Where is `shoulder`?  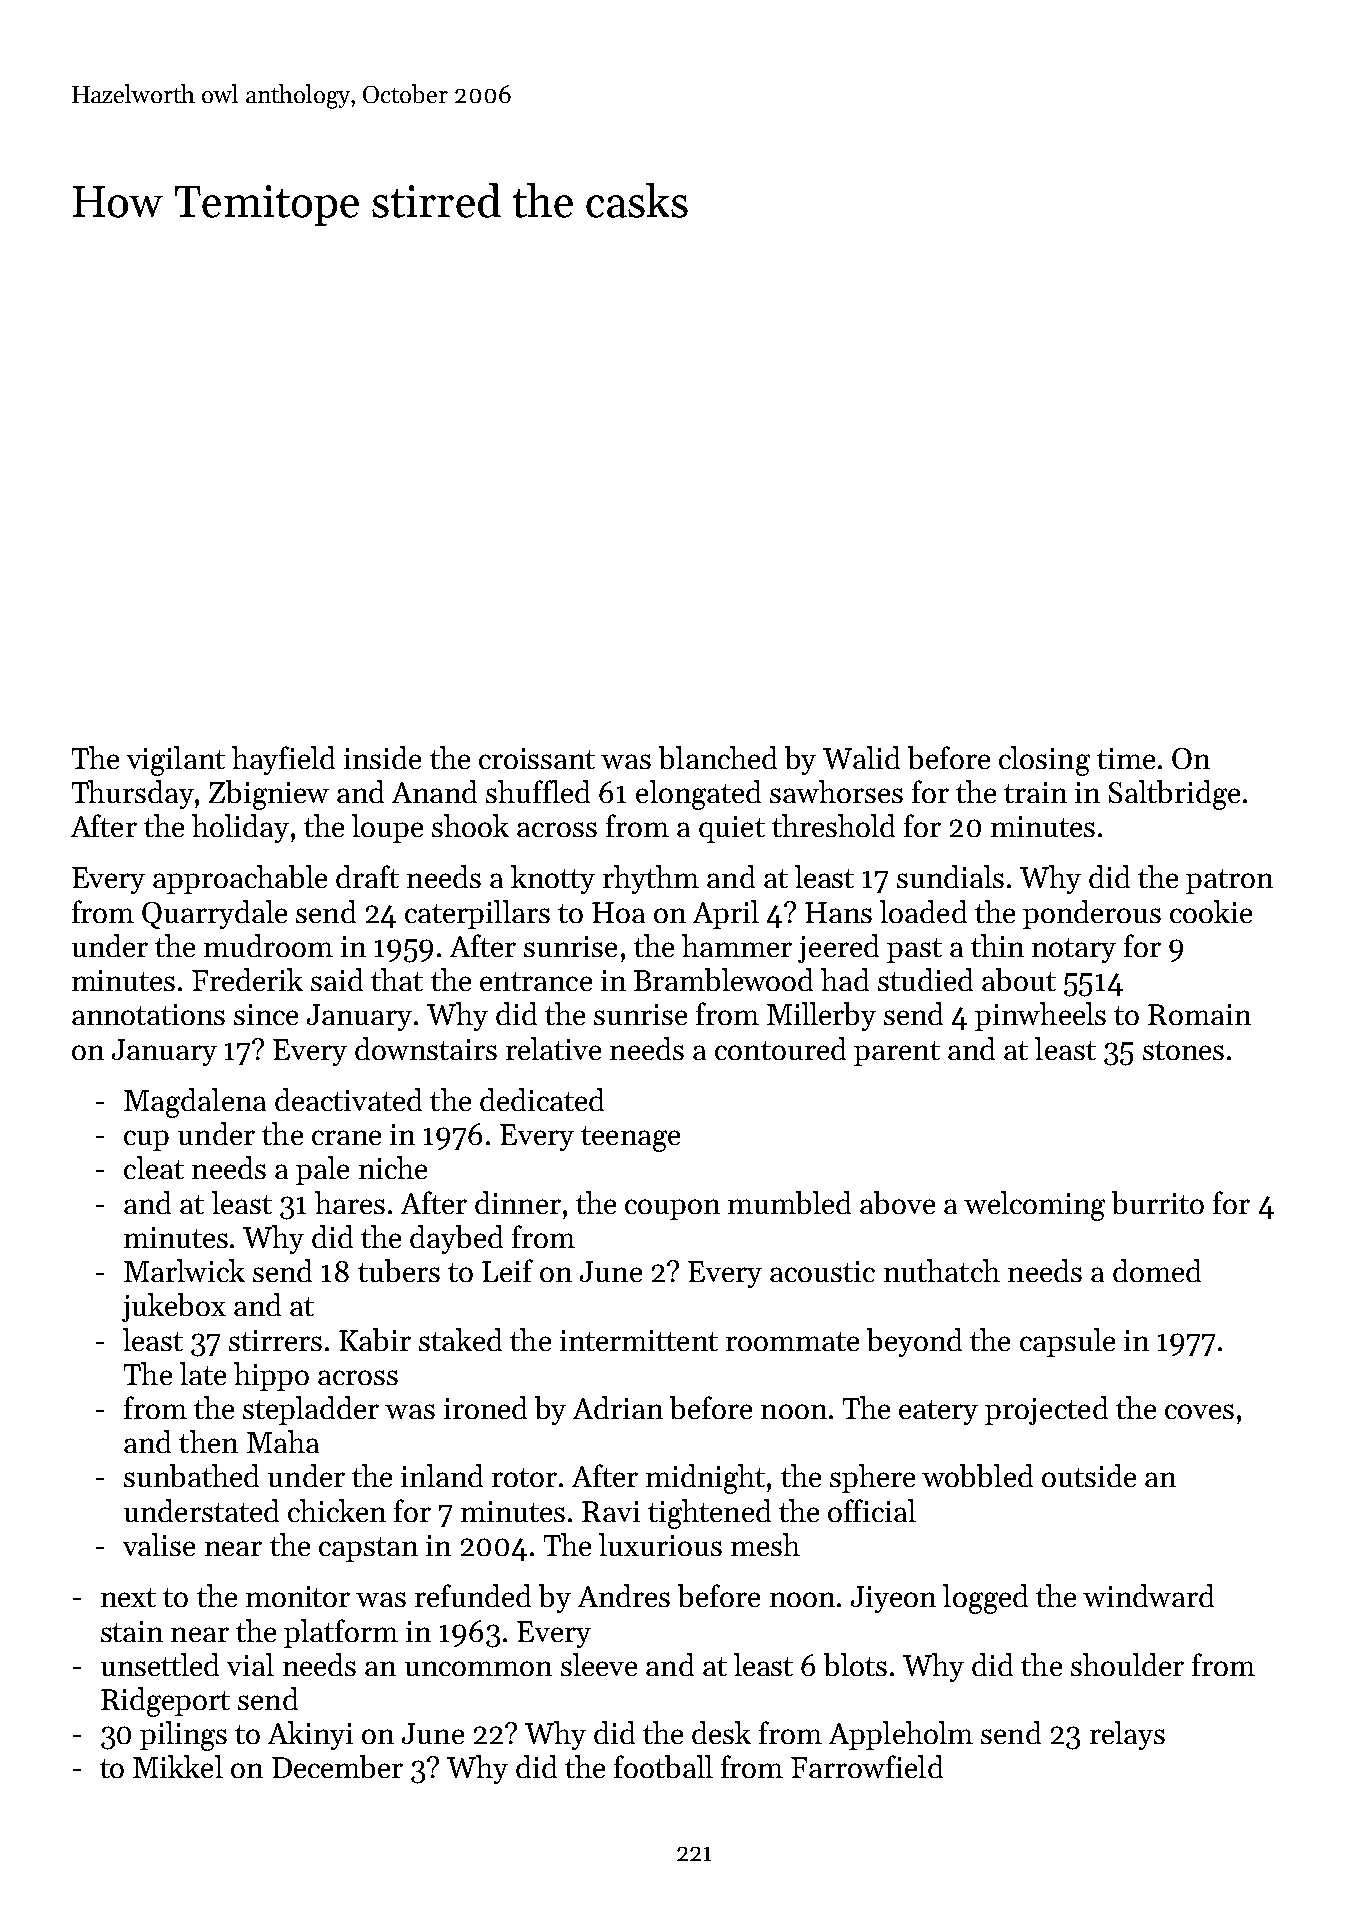
shoulder is located at coordinates (1127, 1664).
